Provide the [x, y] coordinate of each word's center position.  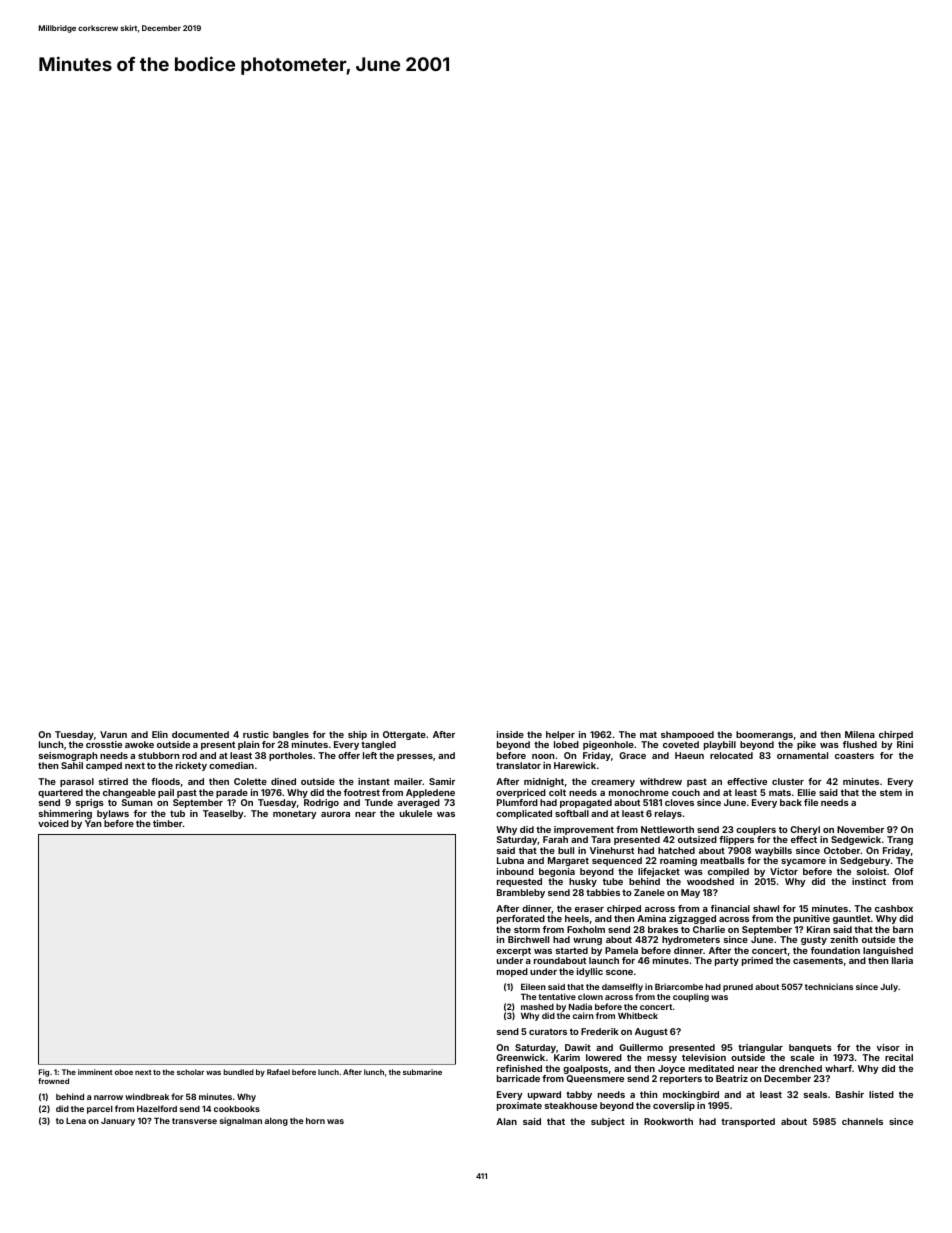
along [276, 1122]
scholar [190, 1072]
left [370, 755]
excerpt [513, 951]
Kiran [818, 929]
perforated [521, 919]
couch [686, 792]
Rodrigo [321, 803]
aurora [335, 814]
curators [548, 1032]
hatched [676, 850]
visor [888, 1047]
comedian [231, 765]
